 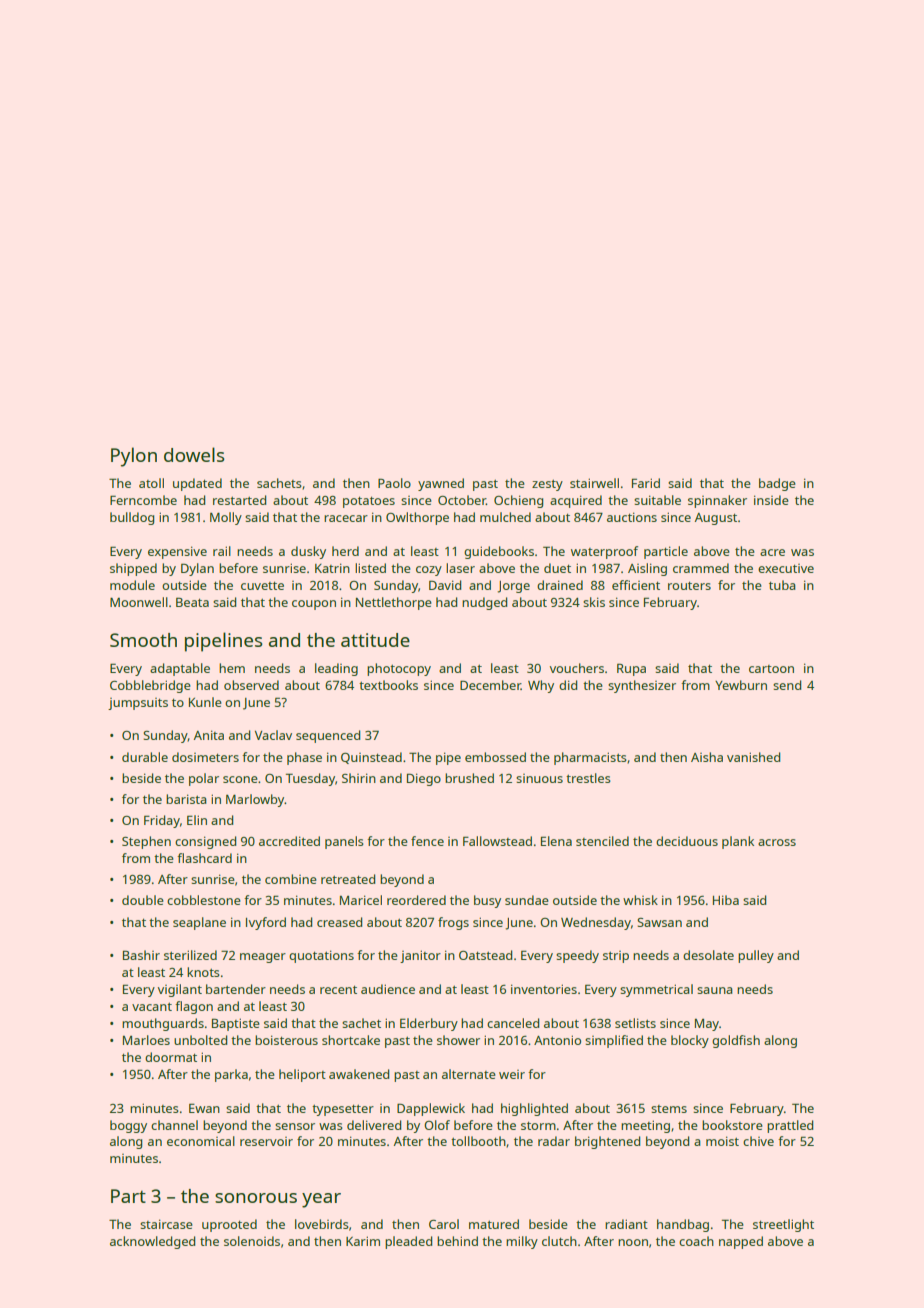 I want to click on dosimeters, so click(x=205, y=757).
